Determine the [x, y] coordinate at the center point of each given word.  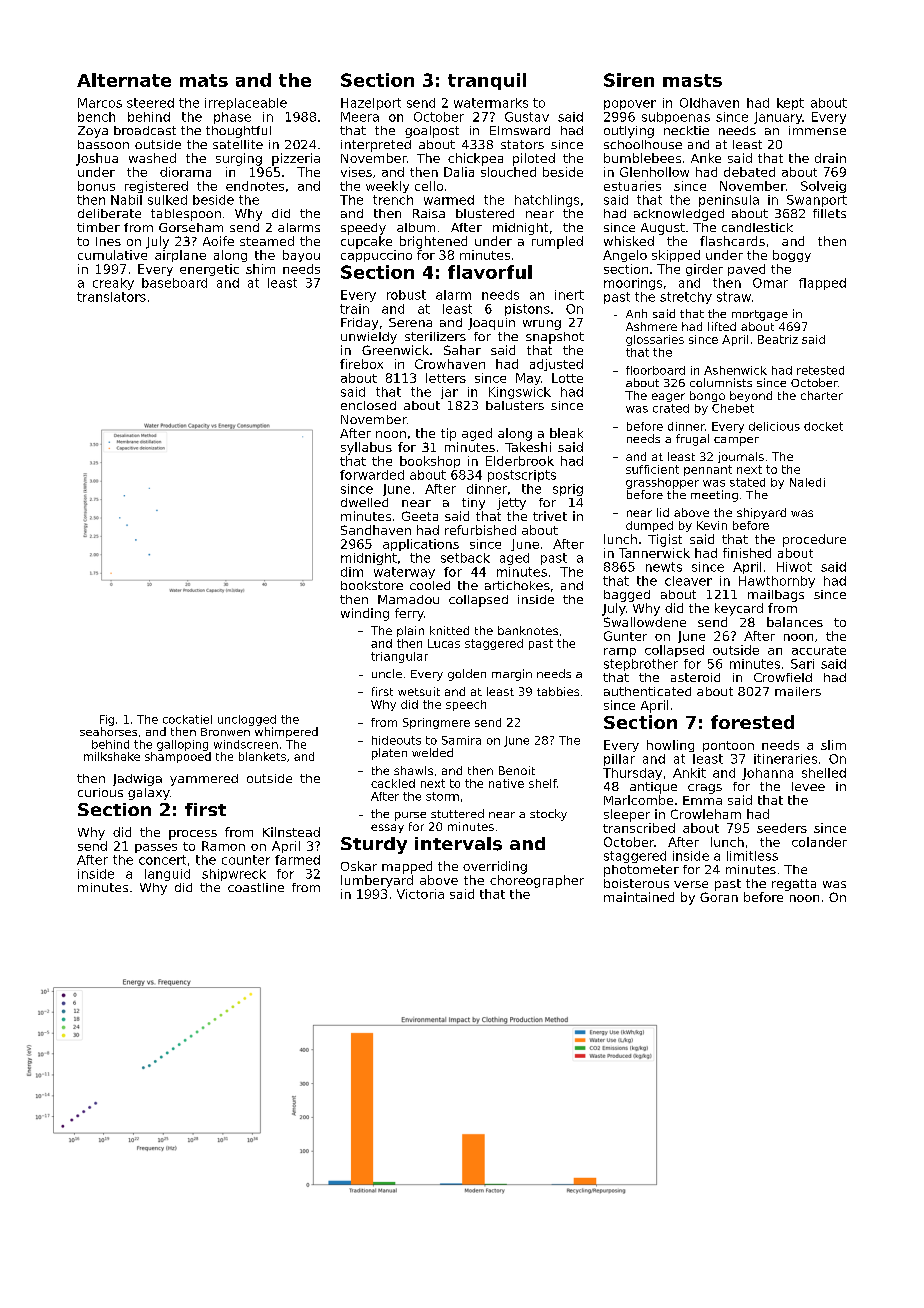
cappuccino [376, 256]
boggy [792, 256]
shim [260, 269]
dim [352, 572]
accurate [819, 650]
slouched [508, 172]
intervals [458, 844]
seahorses [108, 731]
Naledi [807, 482]
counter [246, 860]
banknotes [528, 630]
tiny [473, 504]
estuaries [632, 186]
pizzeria [296, 159]
